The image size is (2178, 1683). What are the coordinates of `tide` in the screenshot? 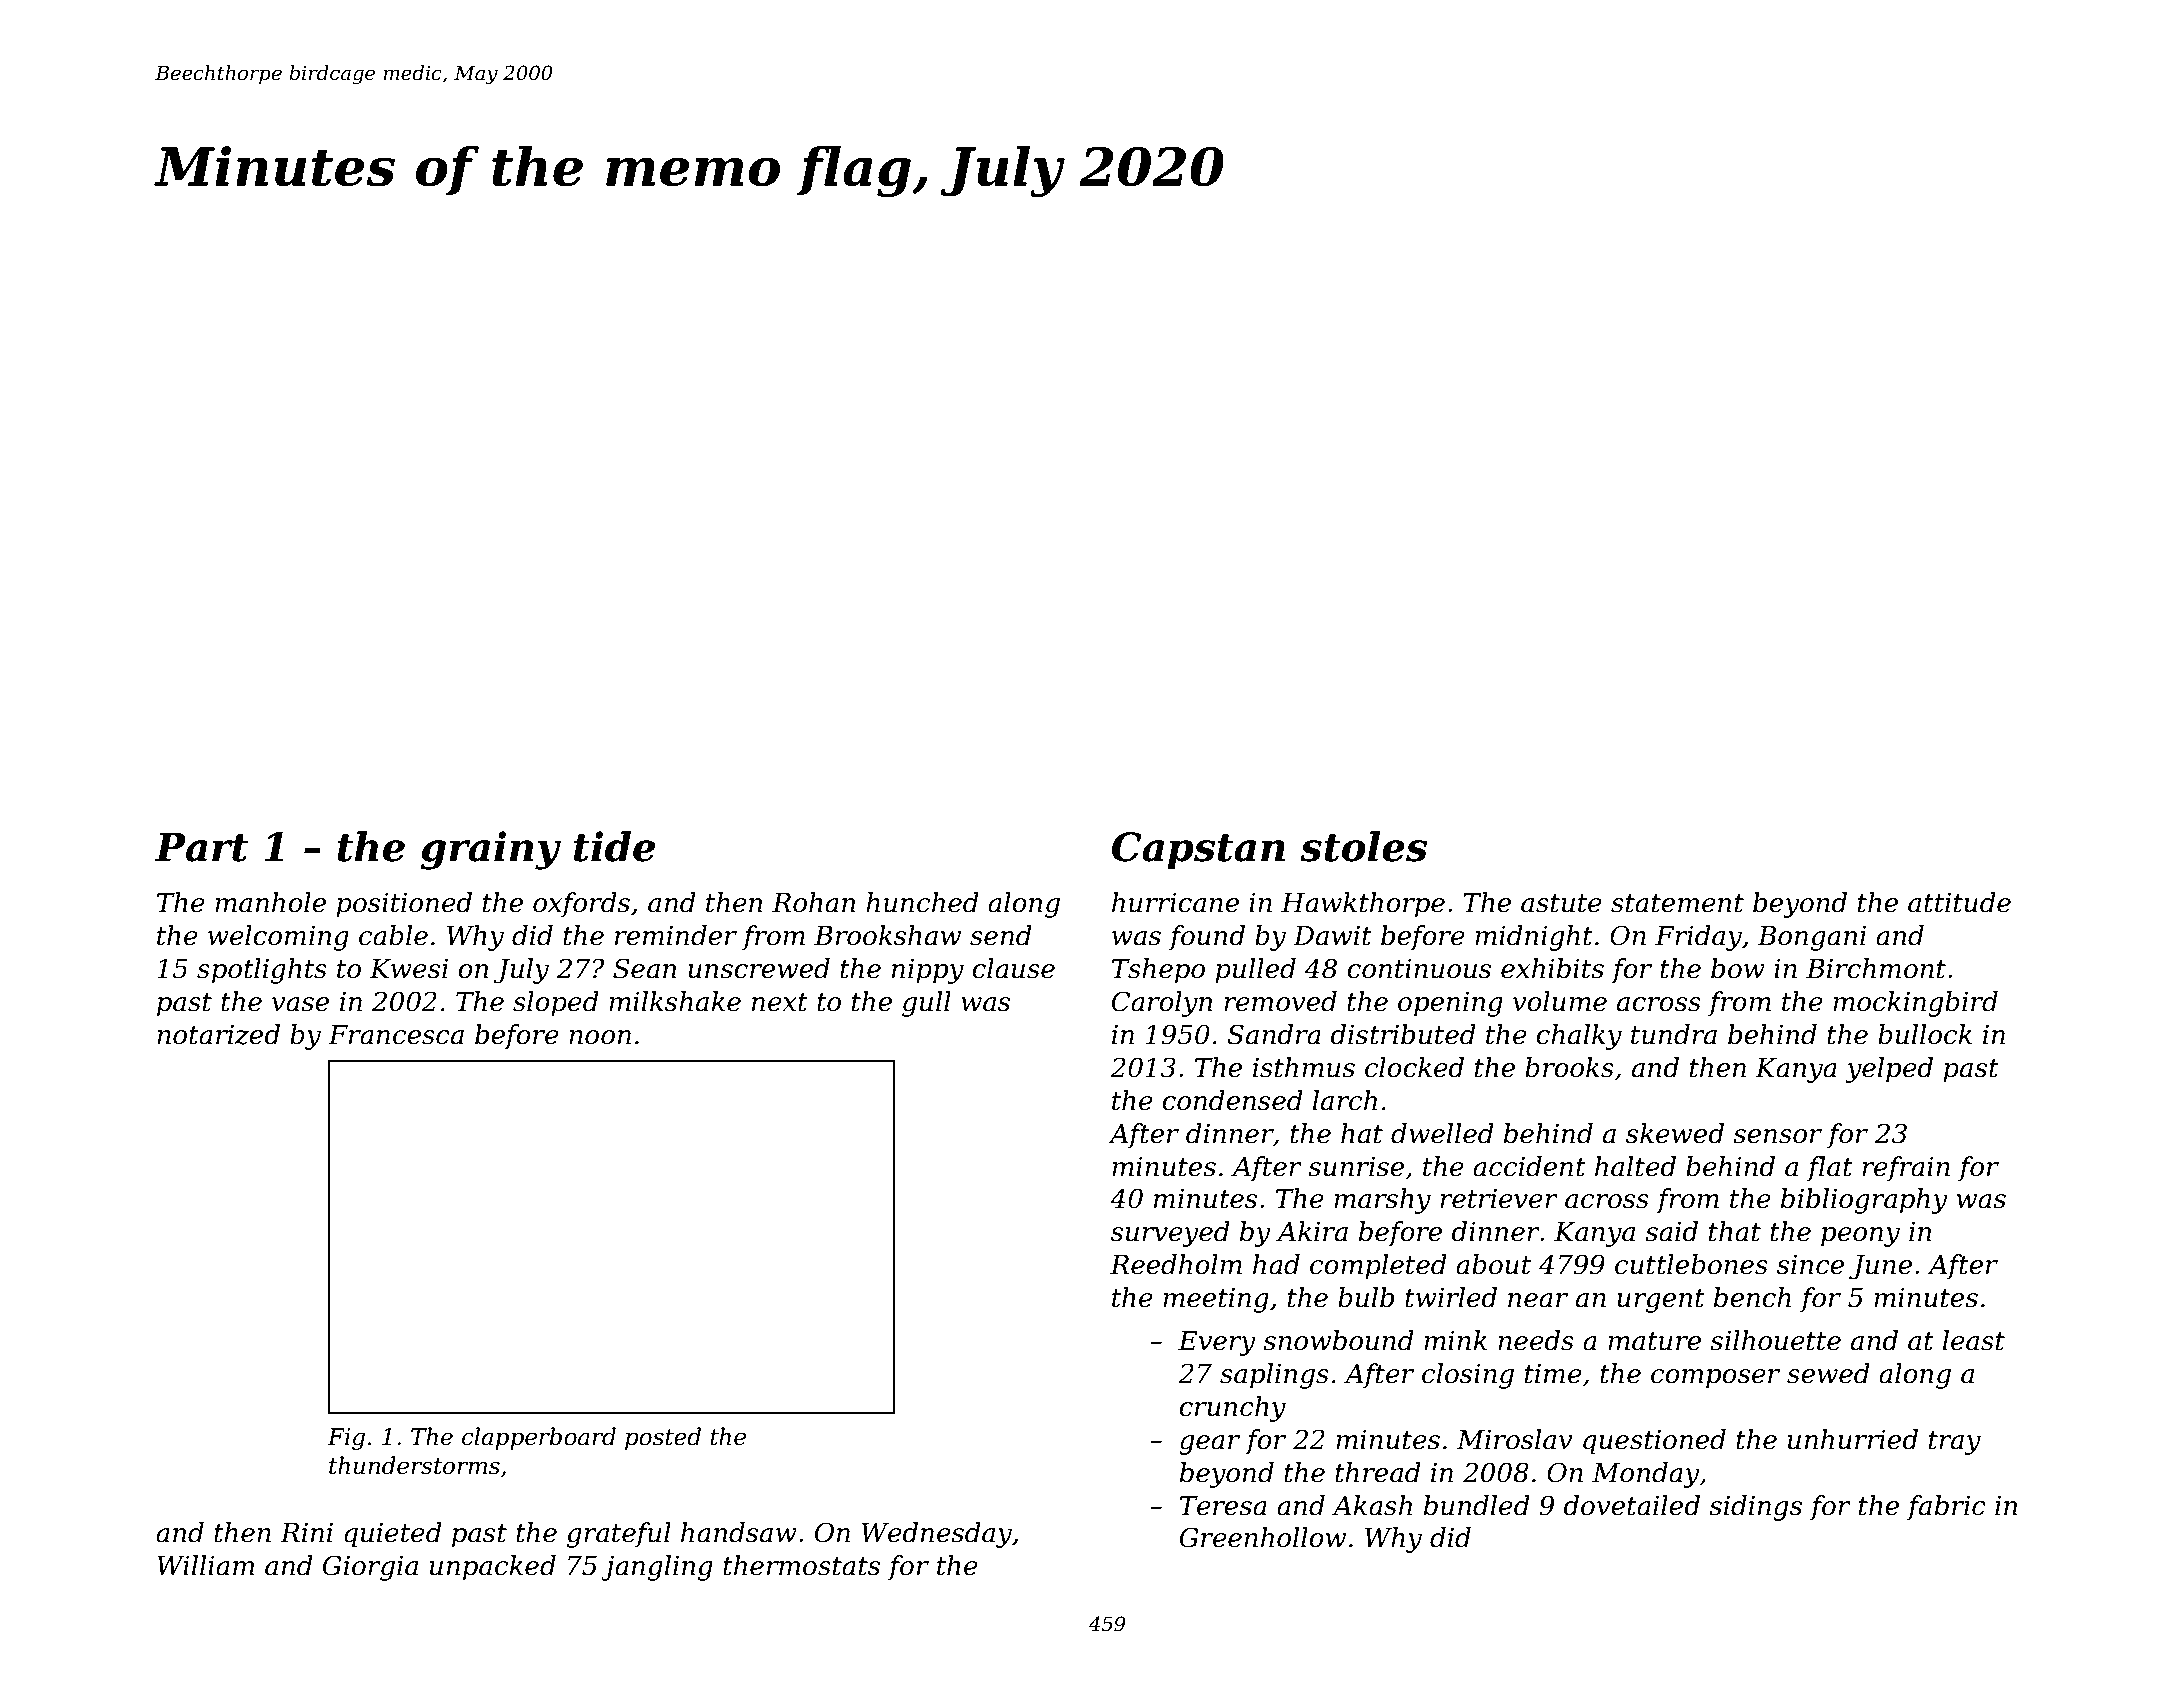 It's located at (614, 846).
